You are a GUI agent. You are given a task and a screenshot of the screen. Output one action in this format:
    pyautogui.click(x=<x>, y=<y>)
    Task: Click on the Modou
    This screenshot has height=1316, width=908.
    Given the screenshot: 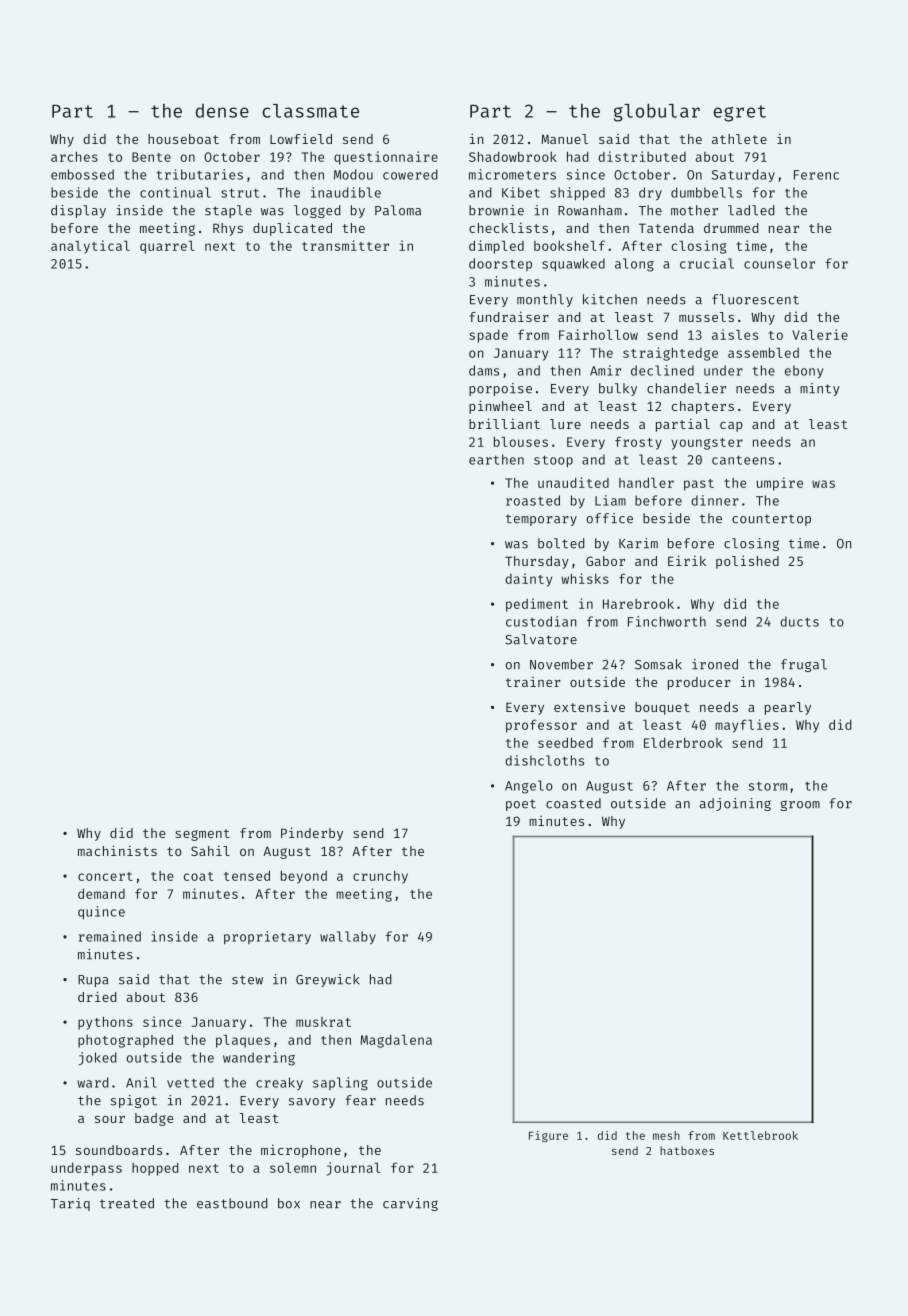 What is the action you would take?
    pyautogui.click(x=353, y=174)
